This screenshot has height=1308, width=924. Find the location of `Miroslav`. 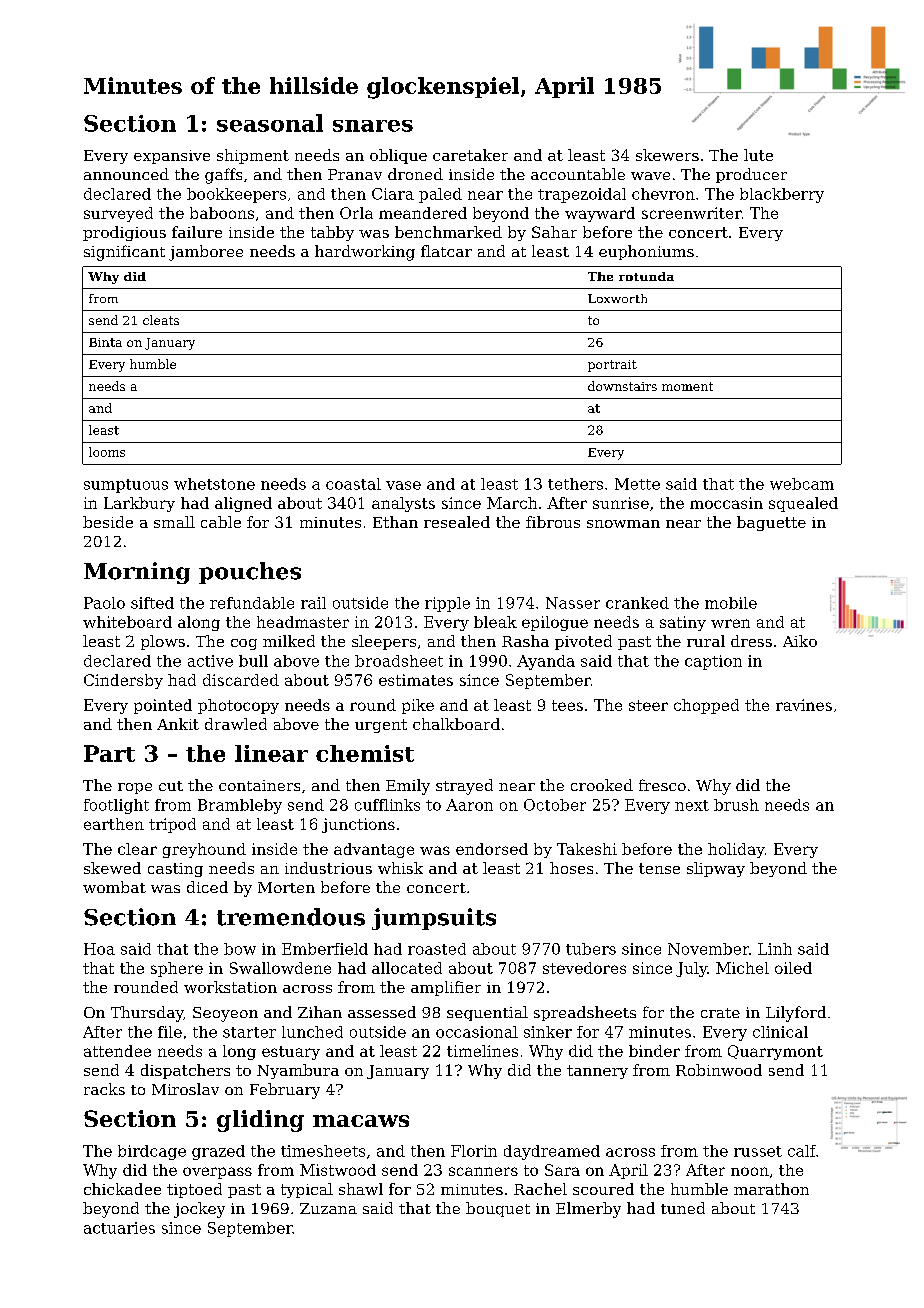

Miroslav is located at coordinates (185, 1089).
